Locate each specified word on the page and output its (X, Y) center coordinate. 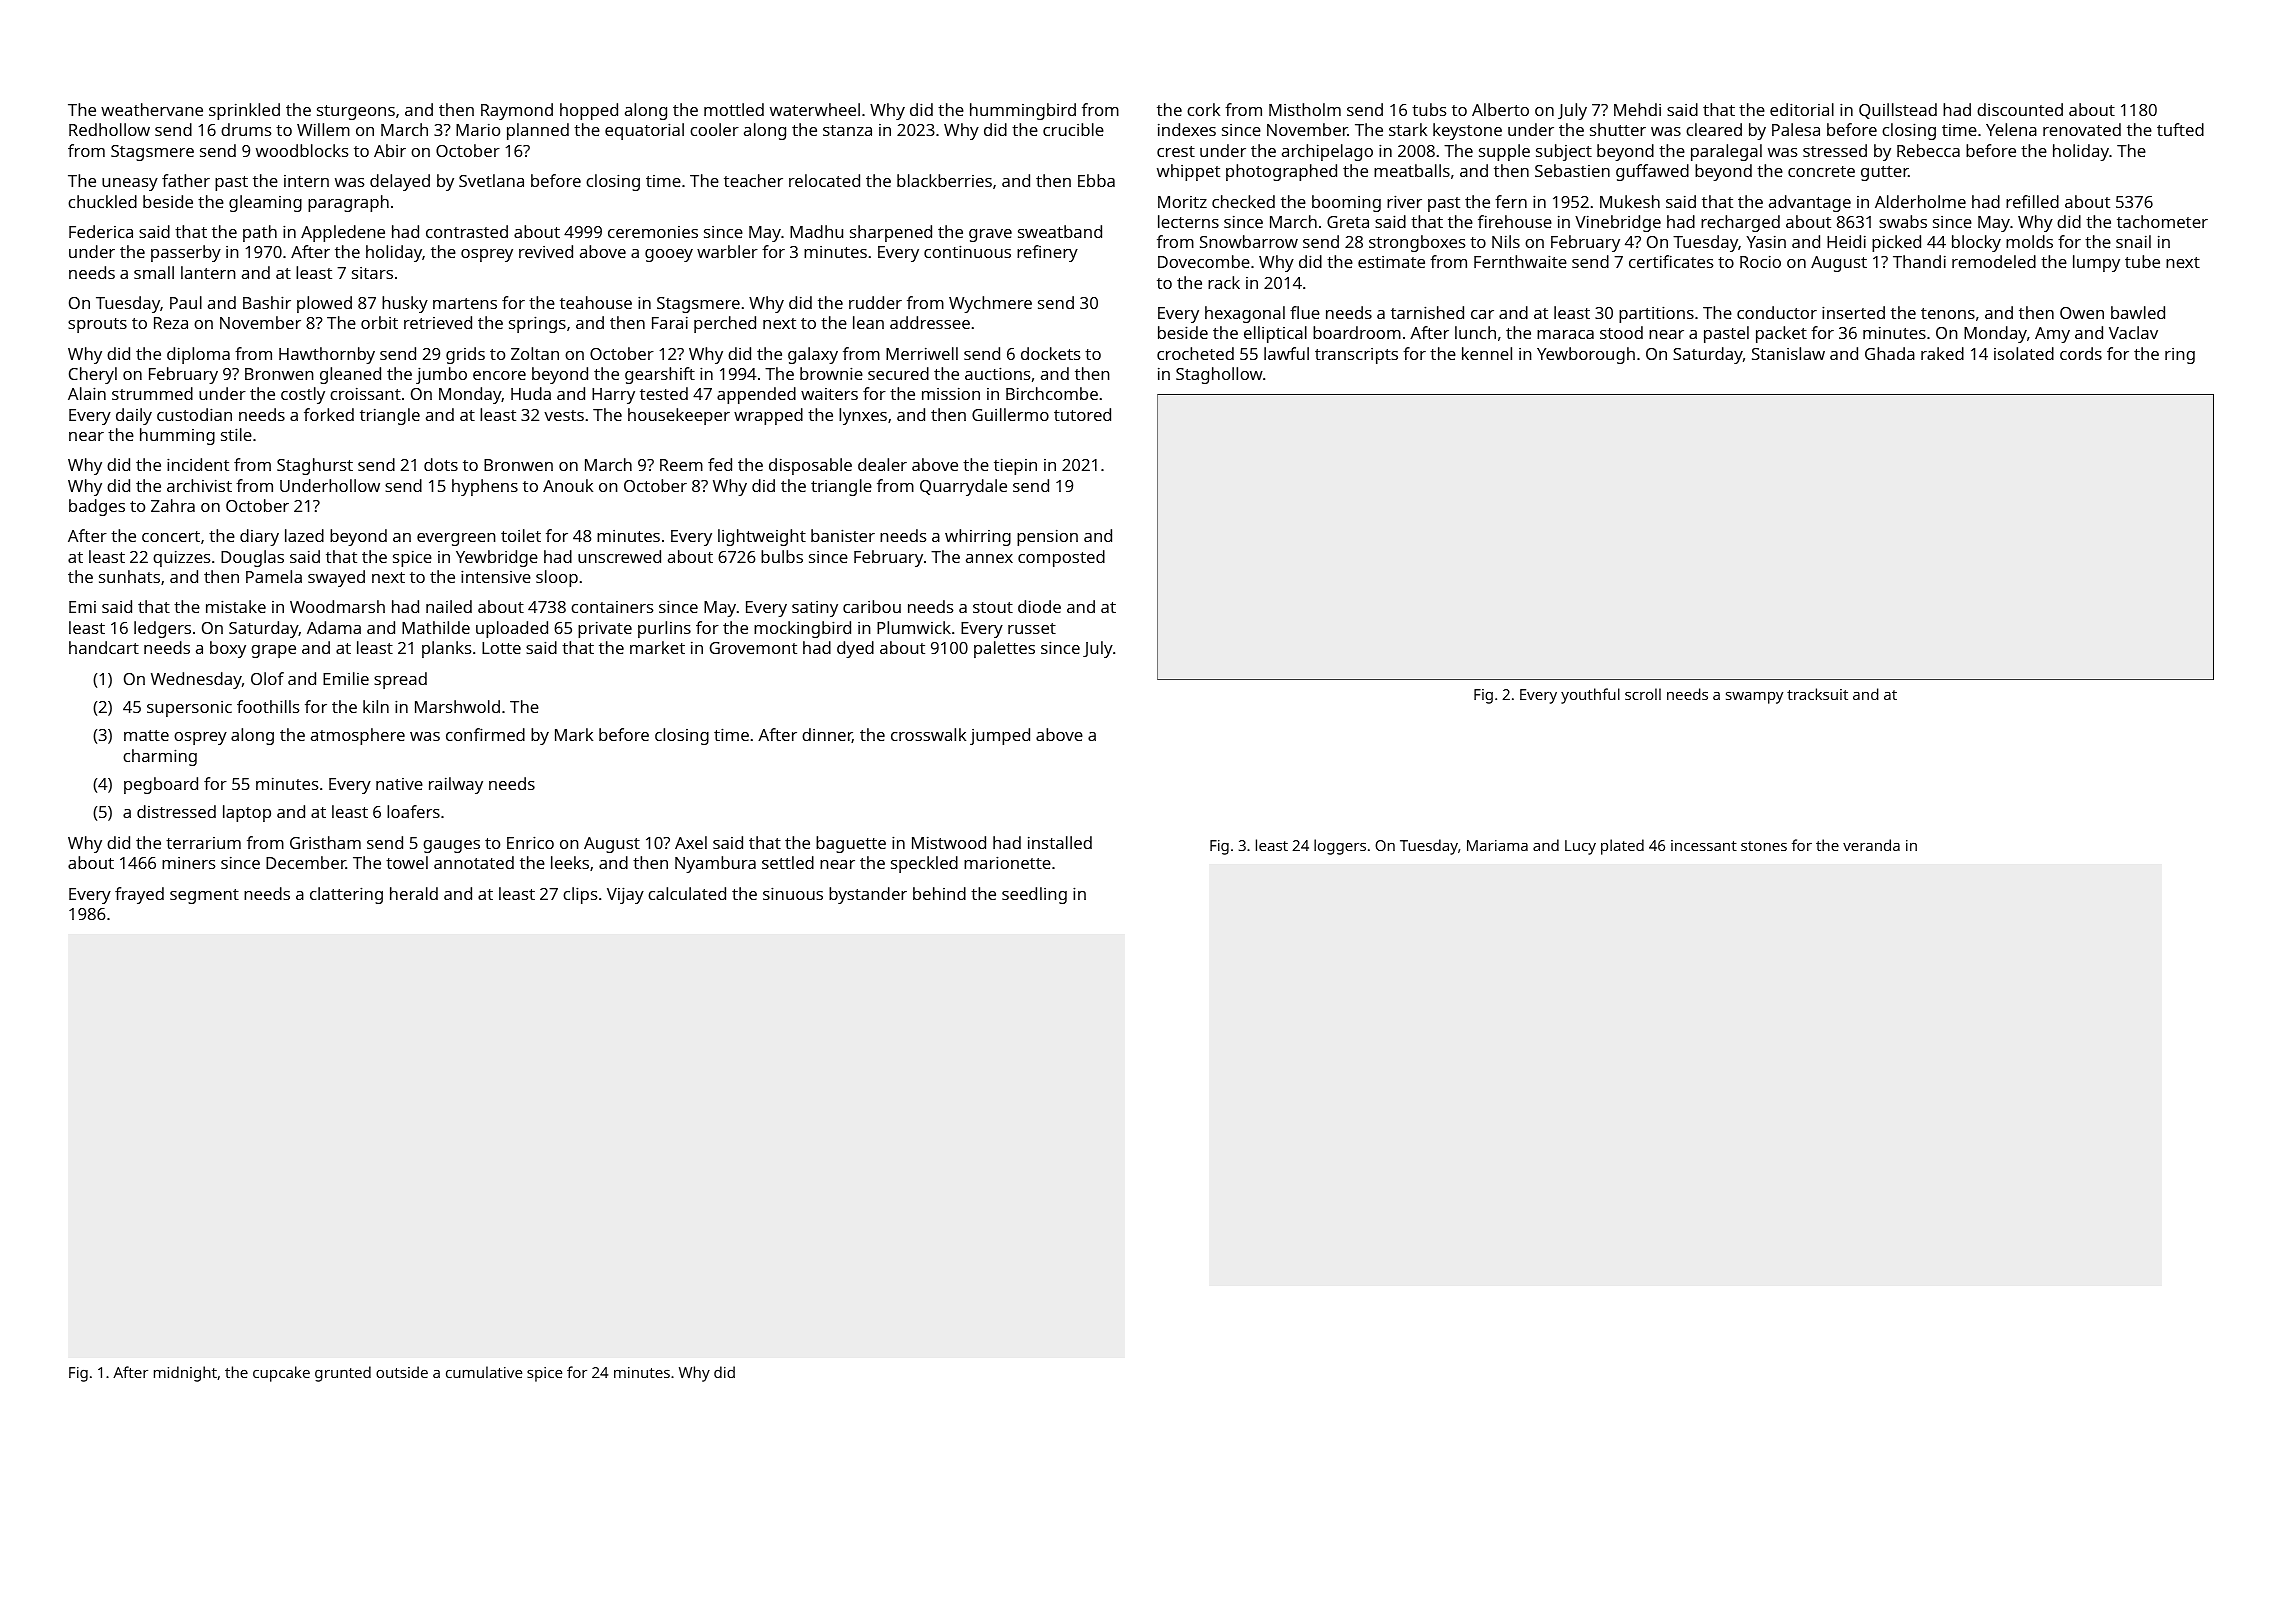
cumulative (484, 1372)
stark (1408, 129)
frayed (139, 895)
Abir (390, 150)
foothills (268, 706)
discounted (2020, 109)
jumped (1000, 736)
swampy (1754, 698)
